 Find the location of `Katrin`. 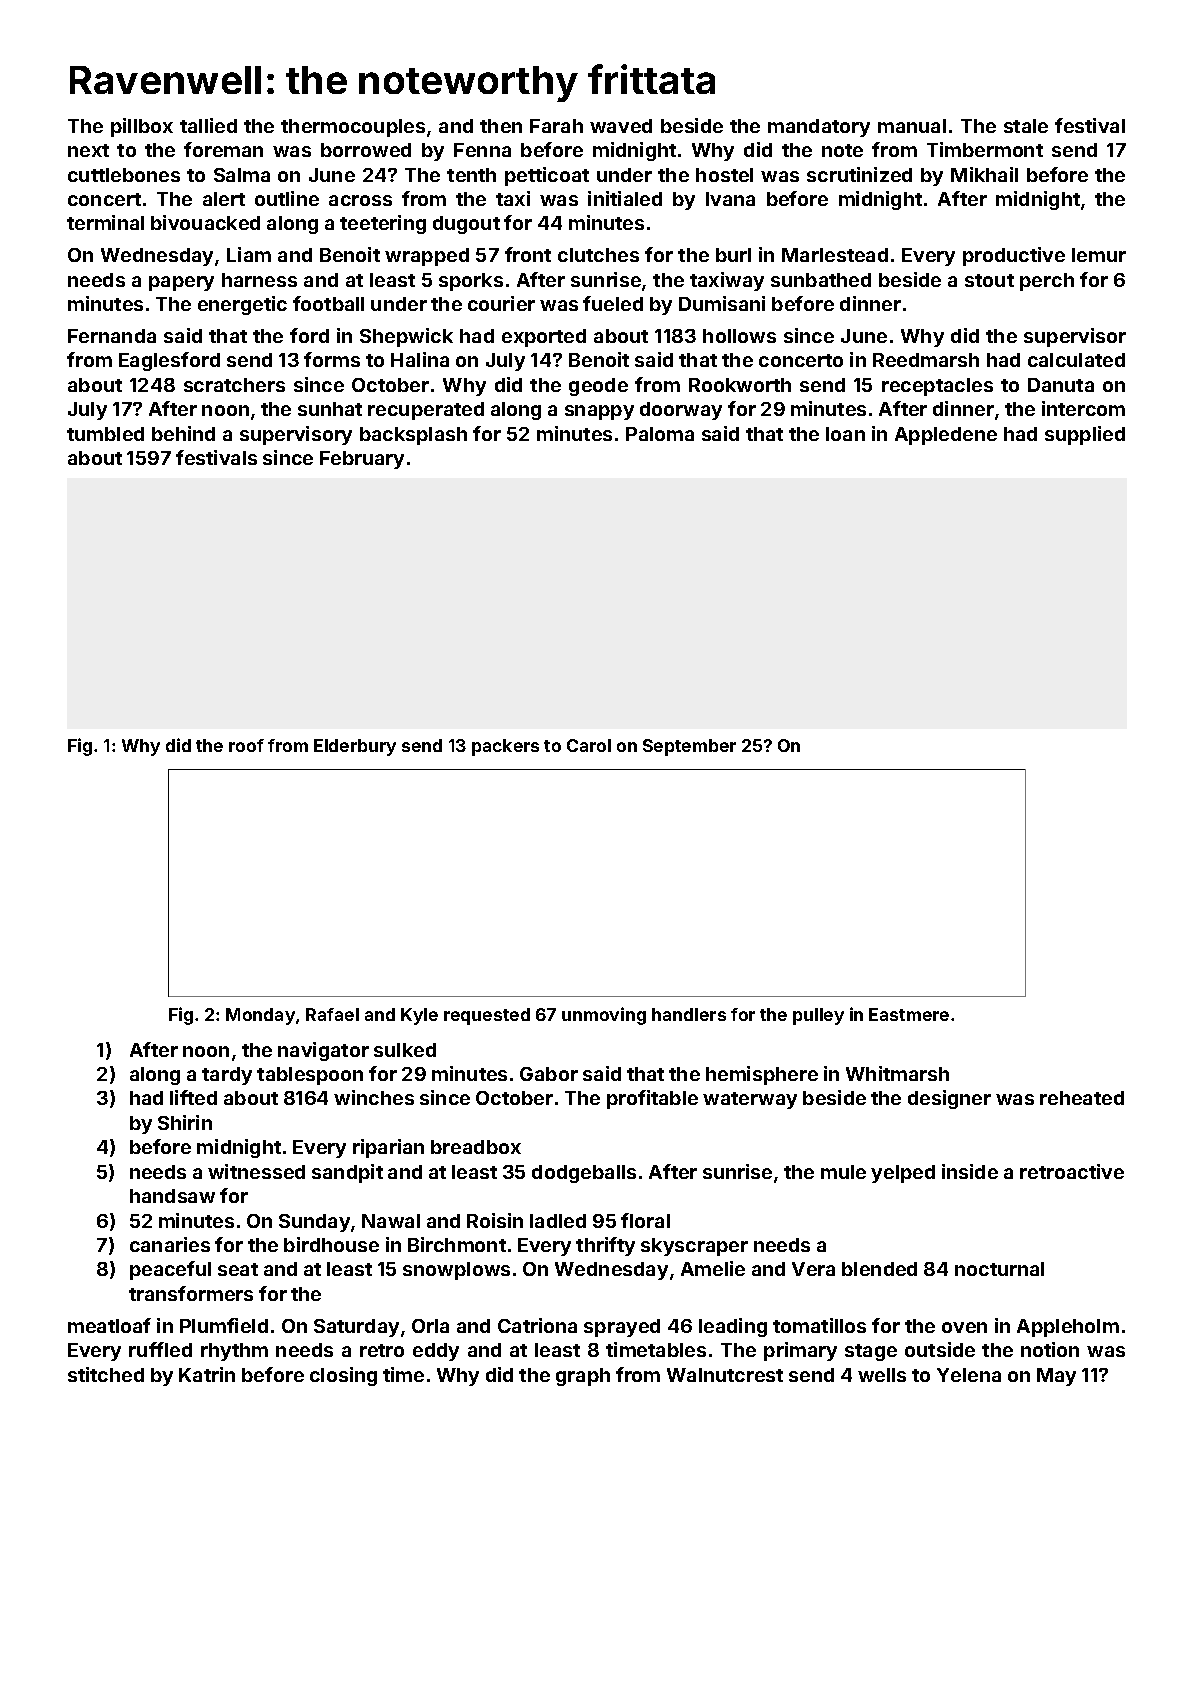

Katrin is located at coordinates (207, 1374).
